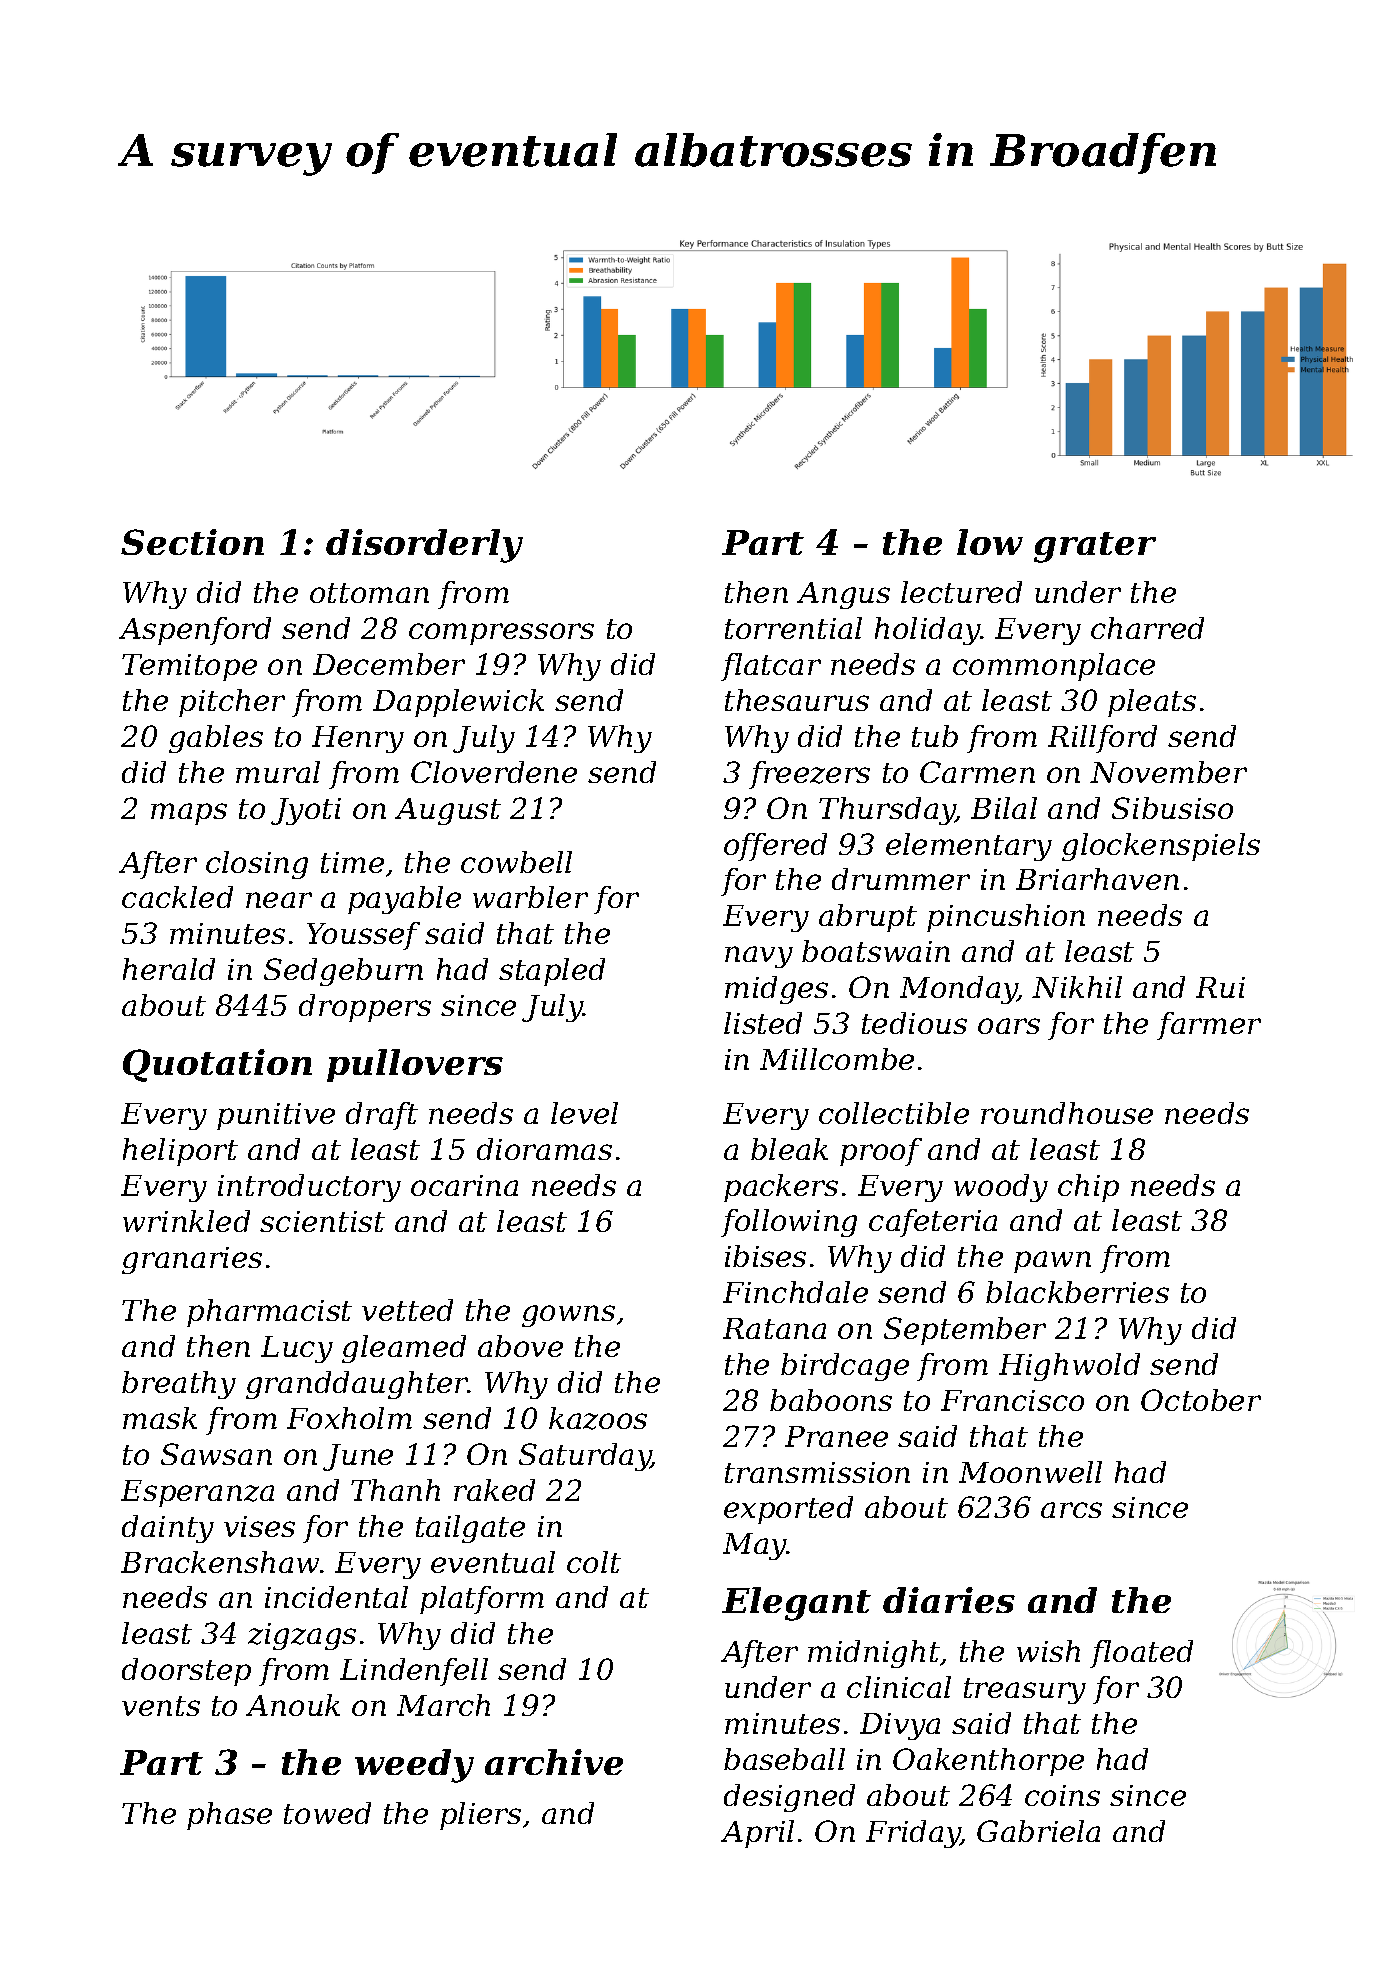  Describe the element at coordinates (161, 1706) in the page. I see `vents` at that location.
